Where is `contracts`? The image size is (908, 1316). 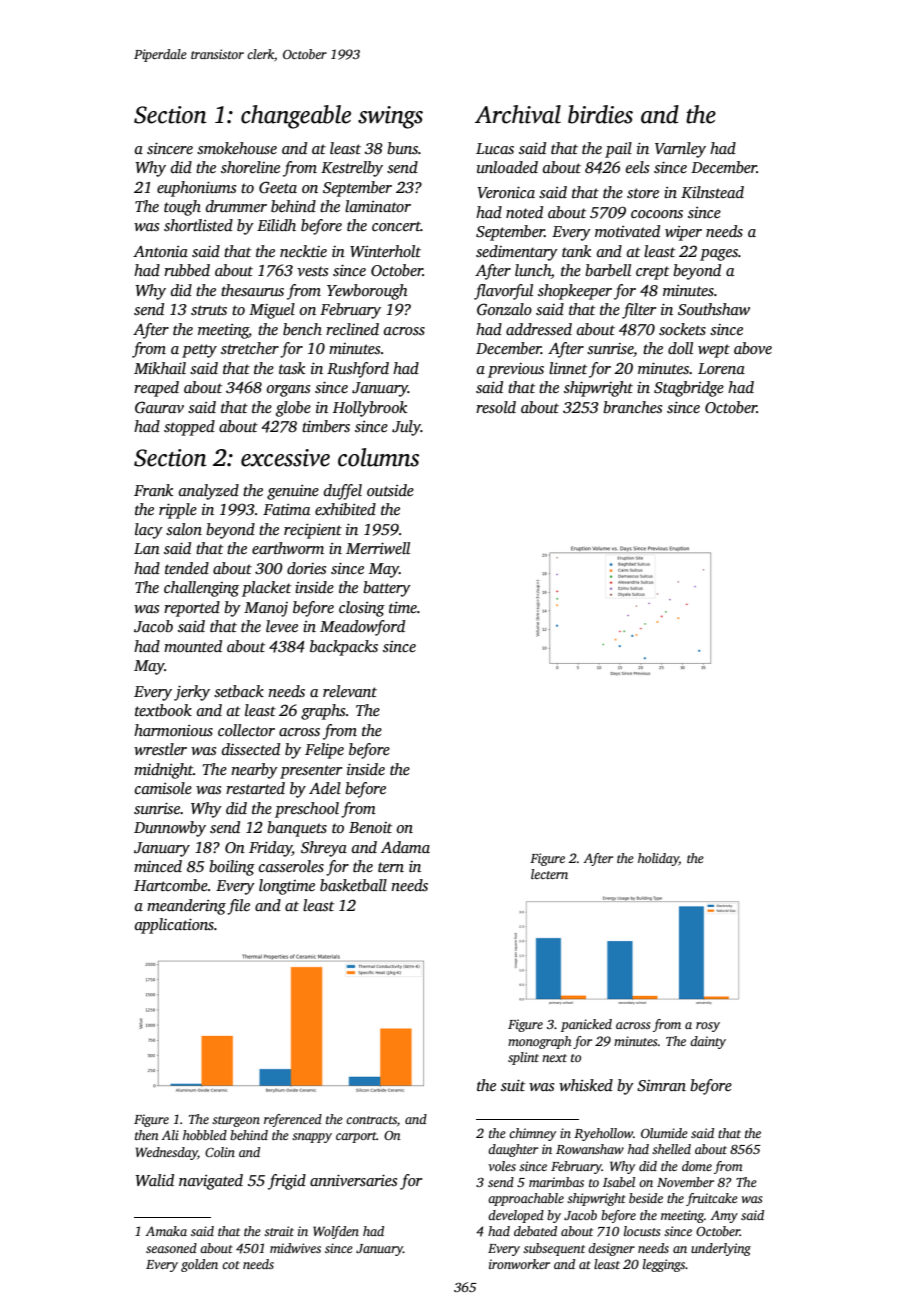 contracts is located at coordinates (371, 1120).
